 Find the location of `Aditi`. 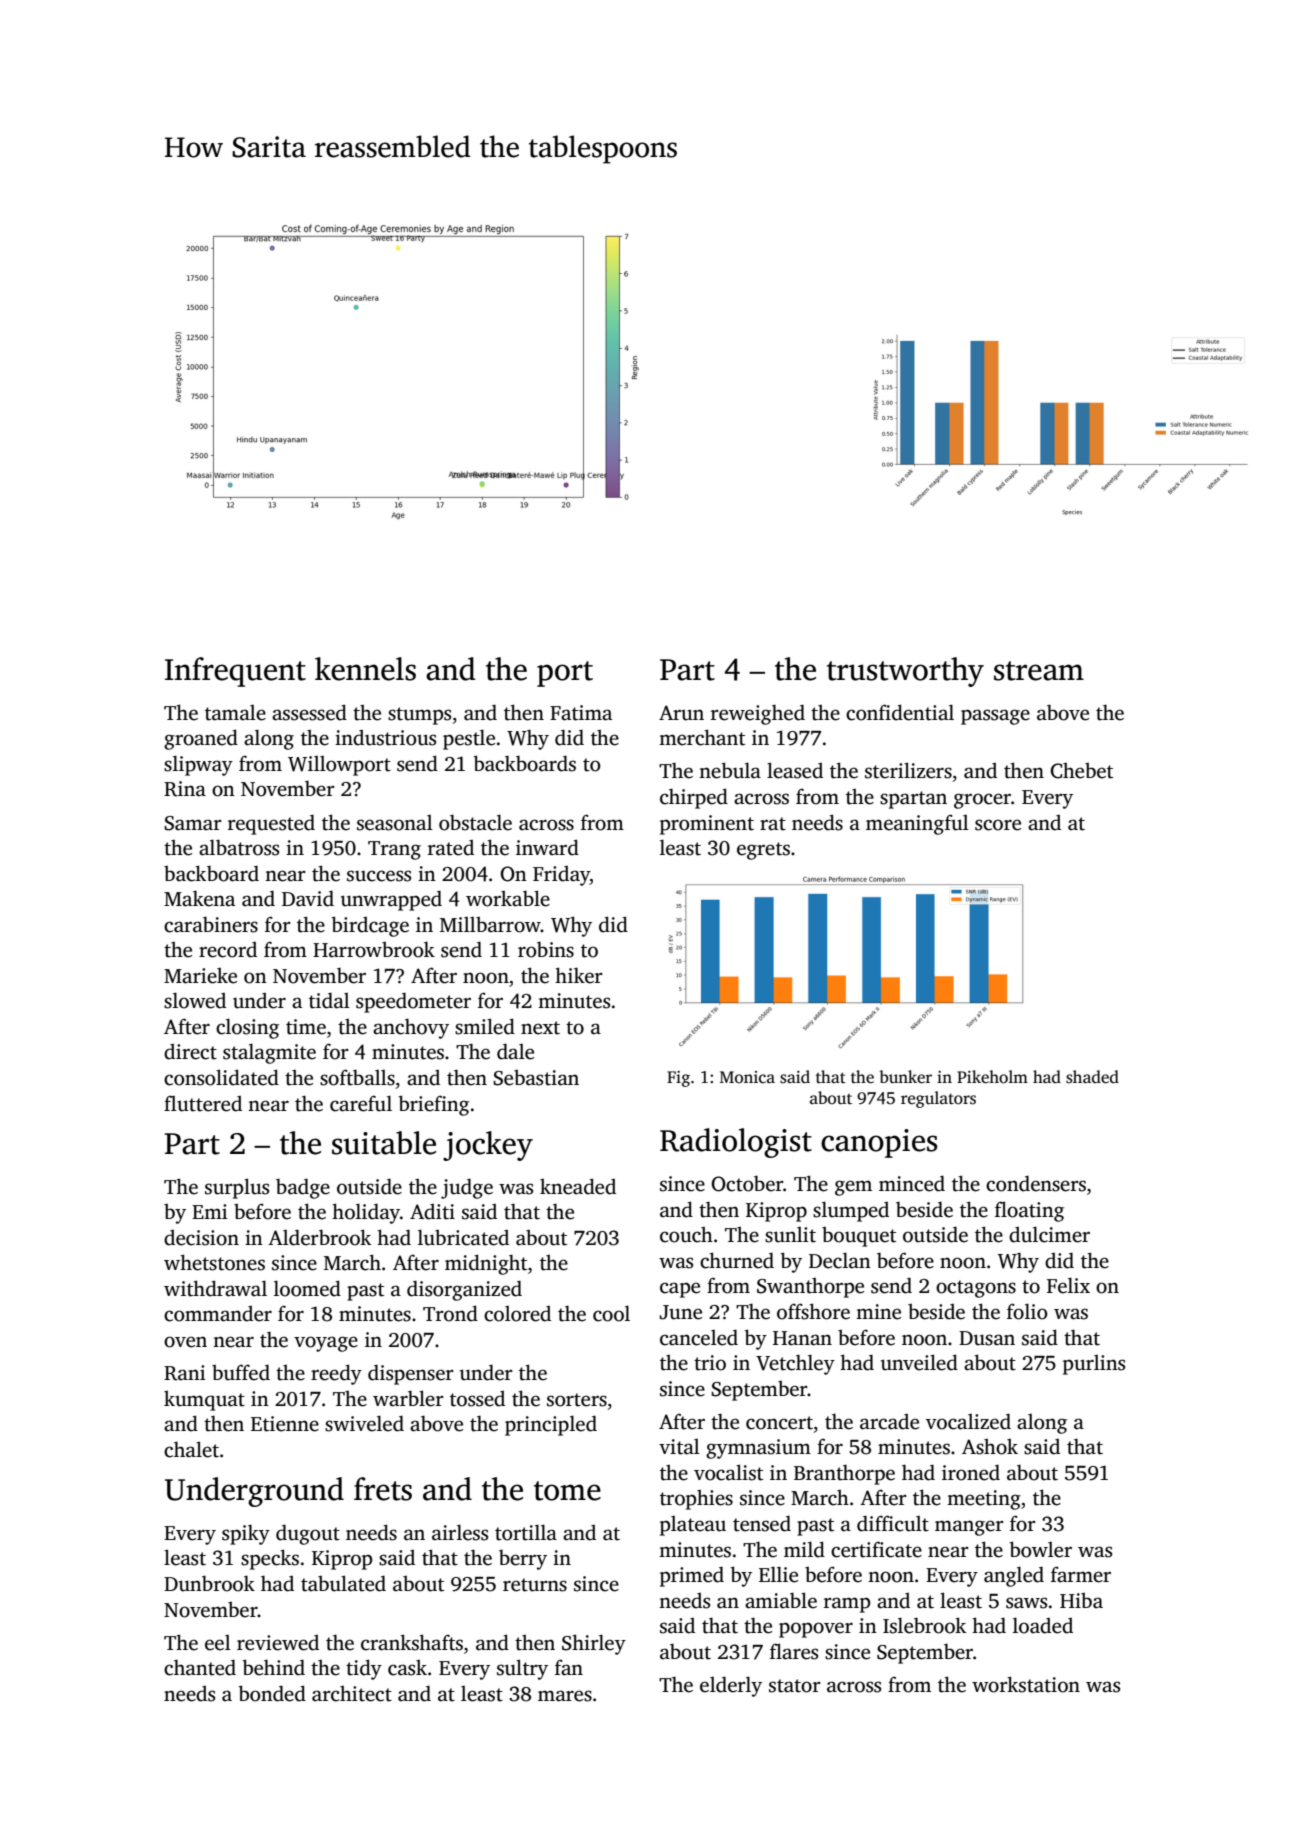

Aditi is located at coordinates (432, 1212).
